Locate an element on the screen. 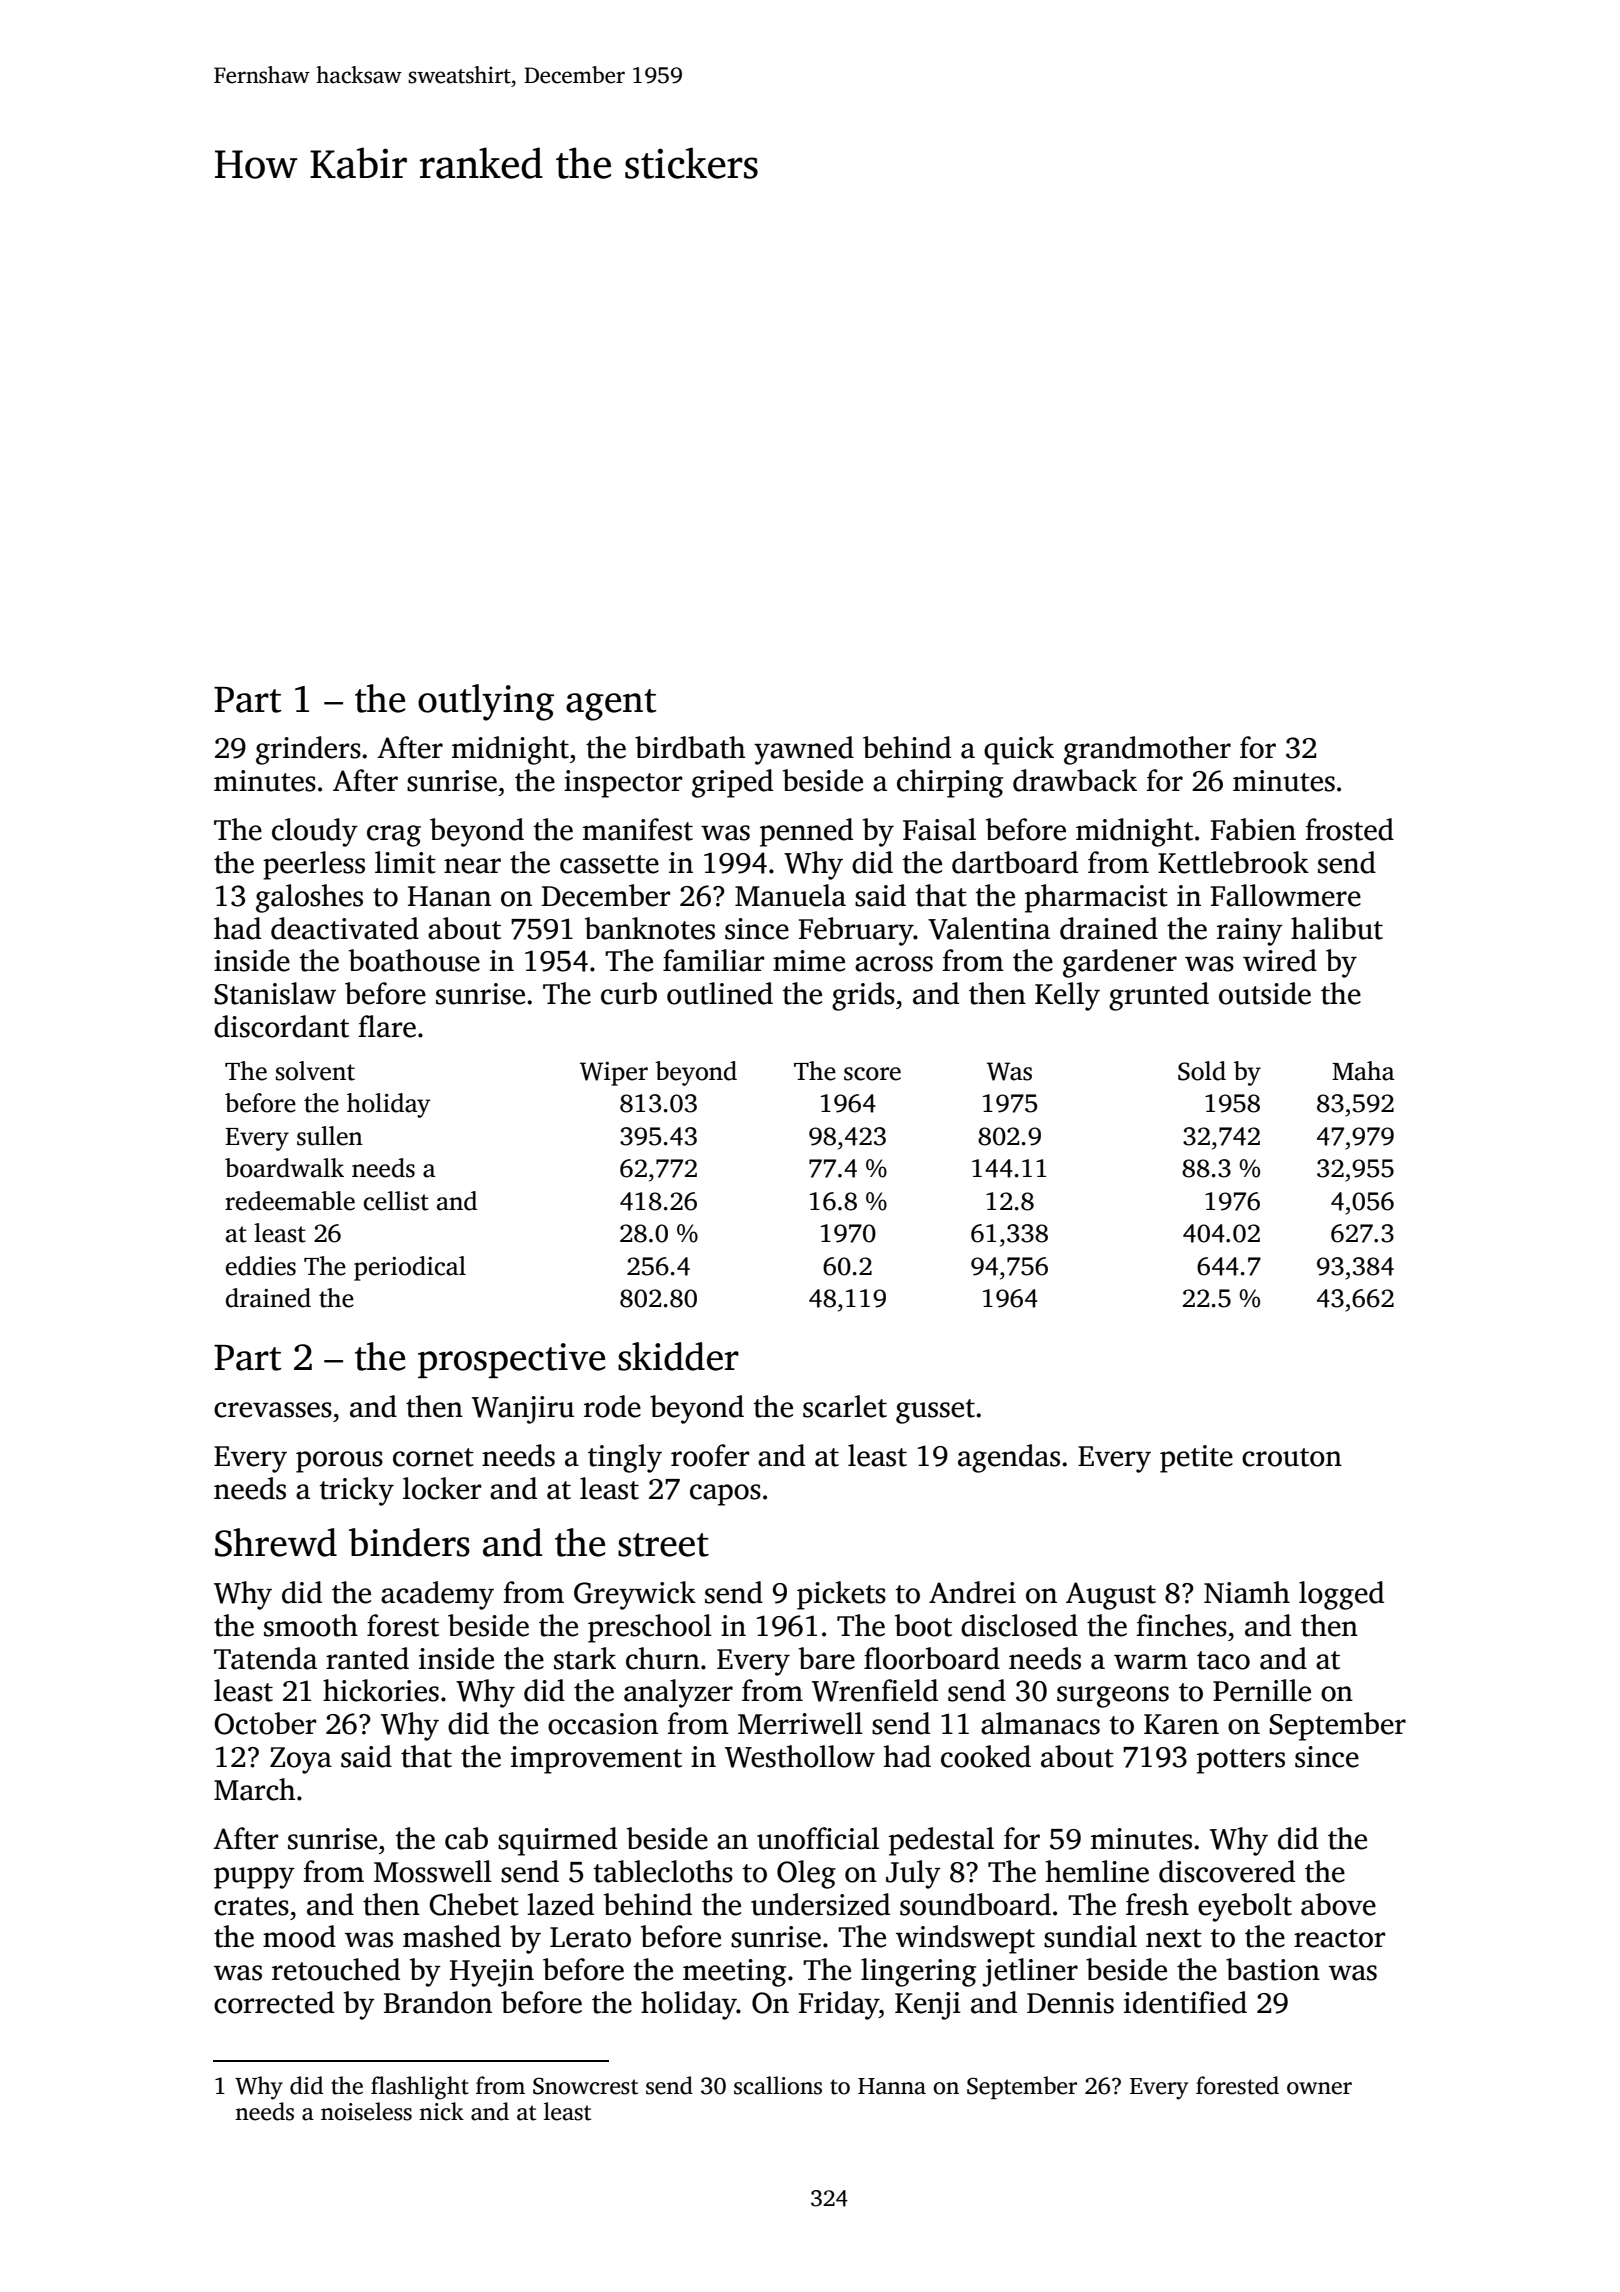  agendas is located at coordinates (1009, 1458).
